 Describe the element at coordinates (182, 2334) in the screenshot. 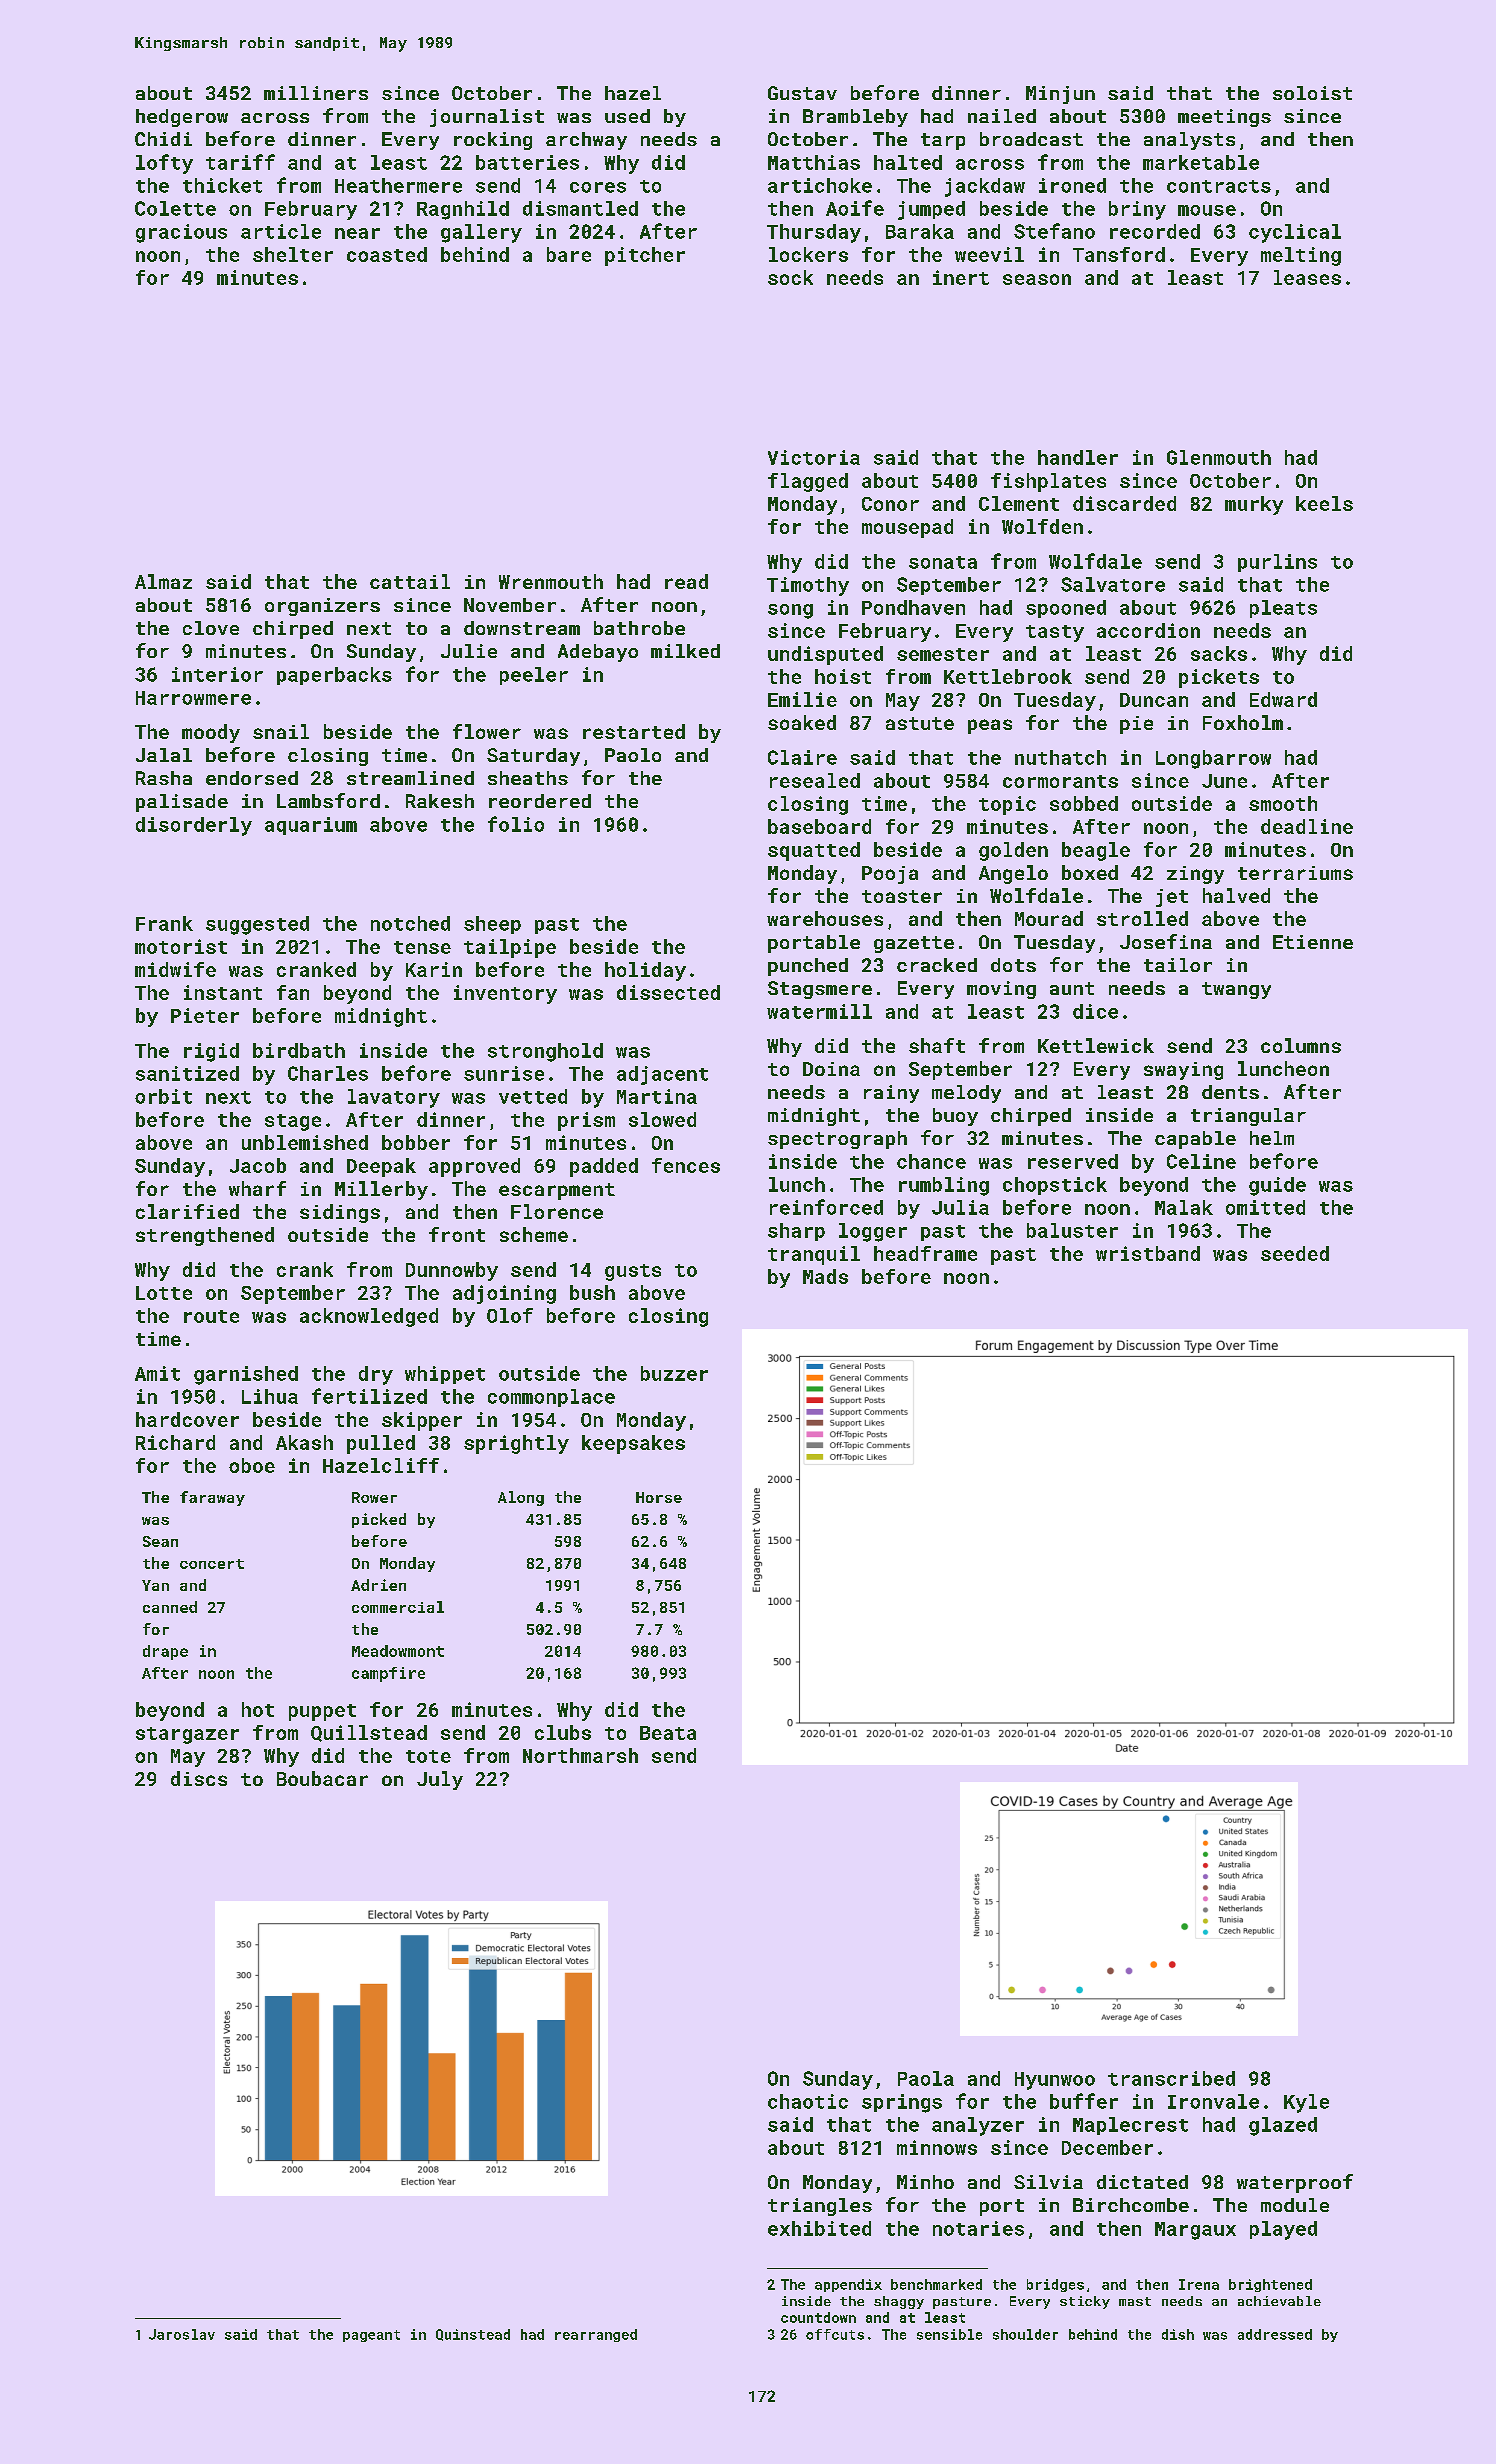

I see `Jaroslav` at that location.
